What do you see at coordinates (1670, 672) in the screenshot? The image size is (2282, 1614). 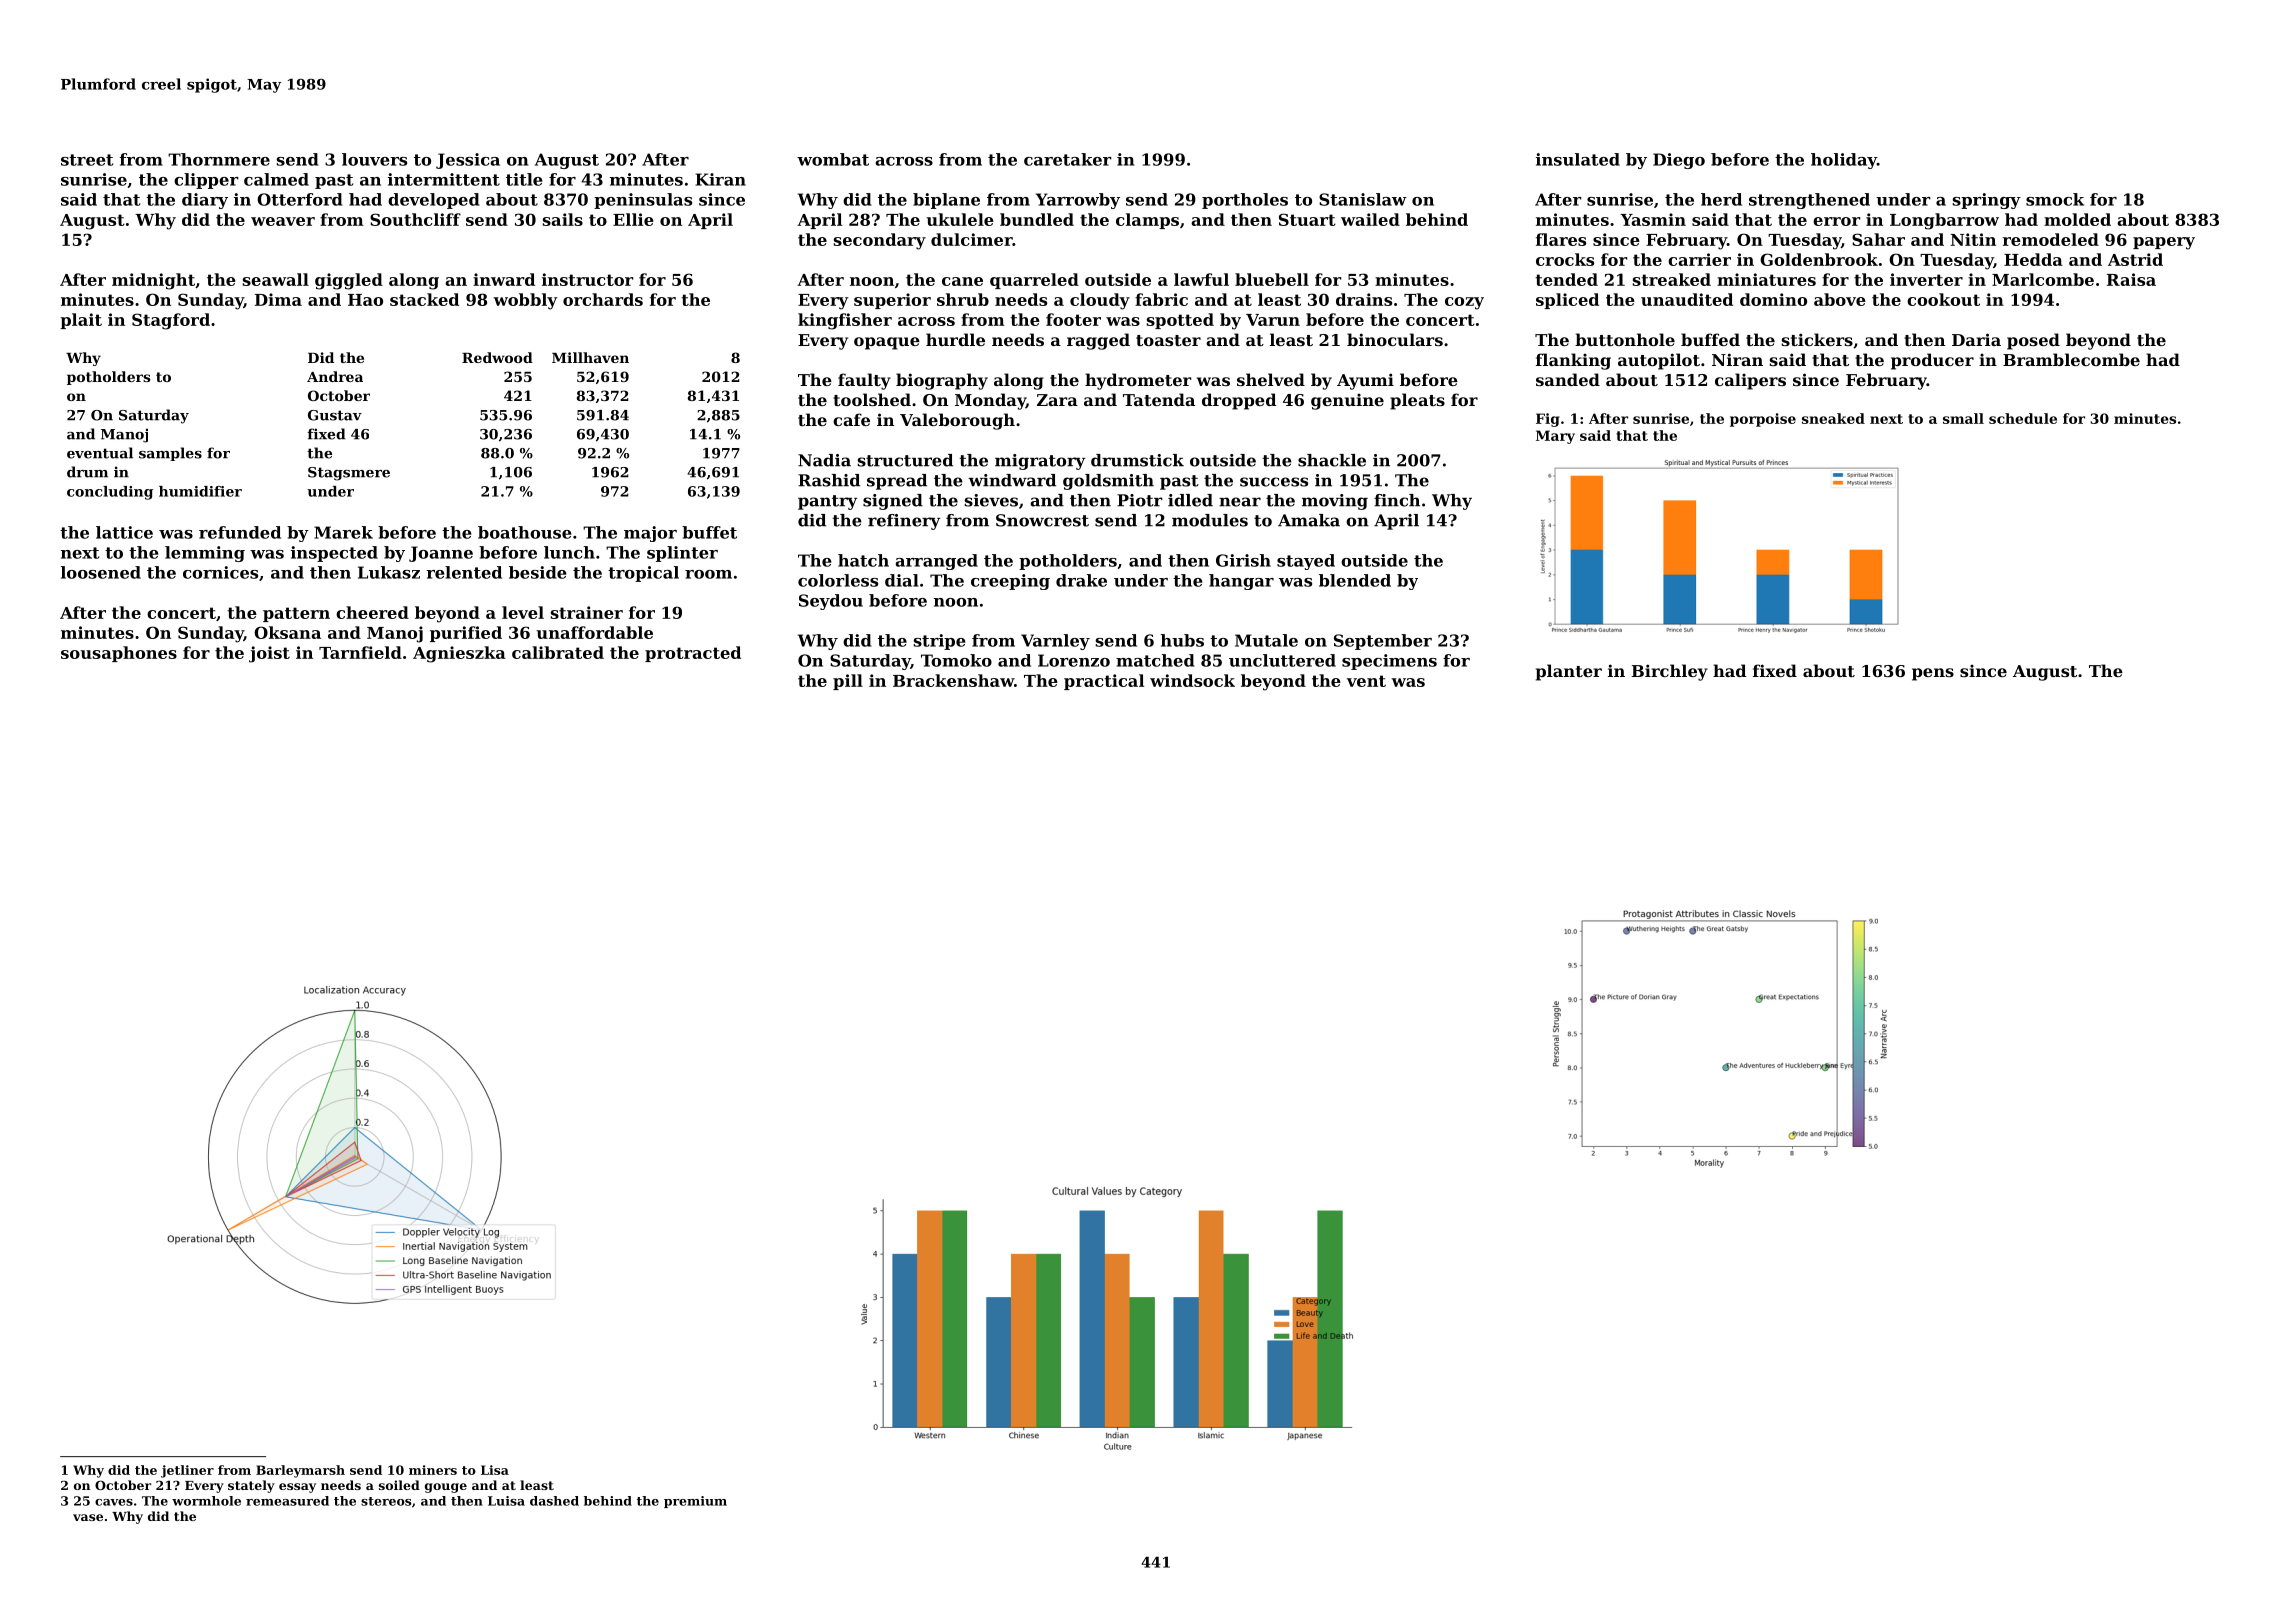 I see `Birchley` at bounding box center [1670, 672].
